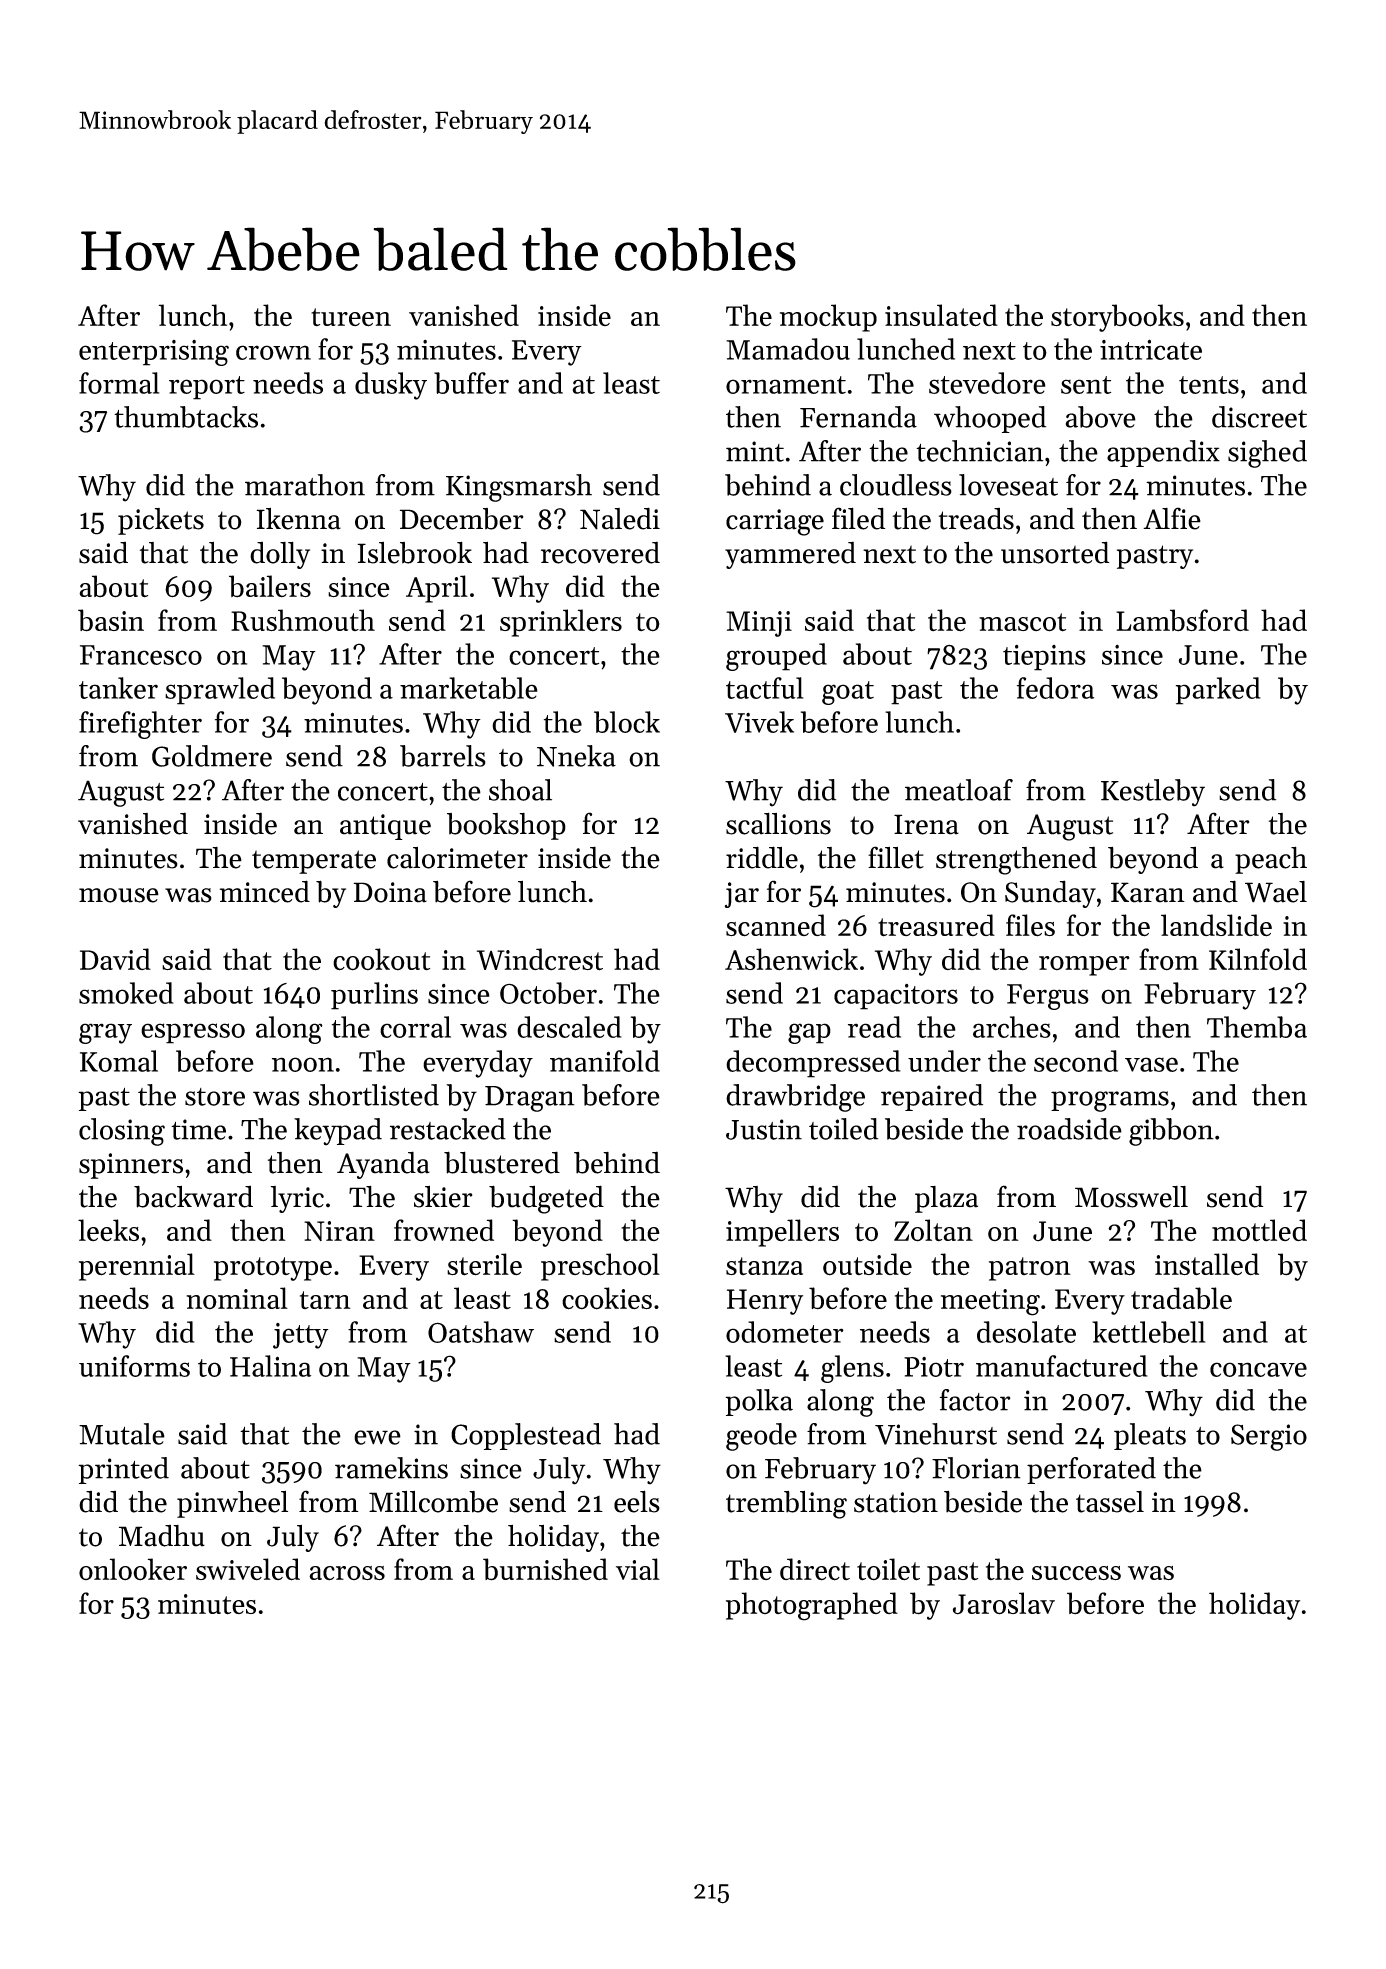 The width and height of the screenshot is (1386, 1969). I want to click on Kestleby, so click(1153, 793).
